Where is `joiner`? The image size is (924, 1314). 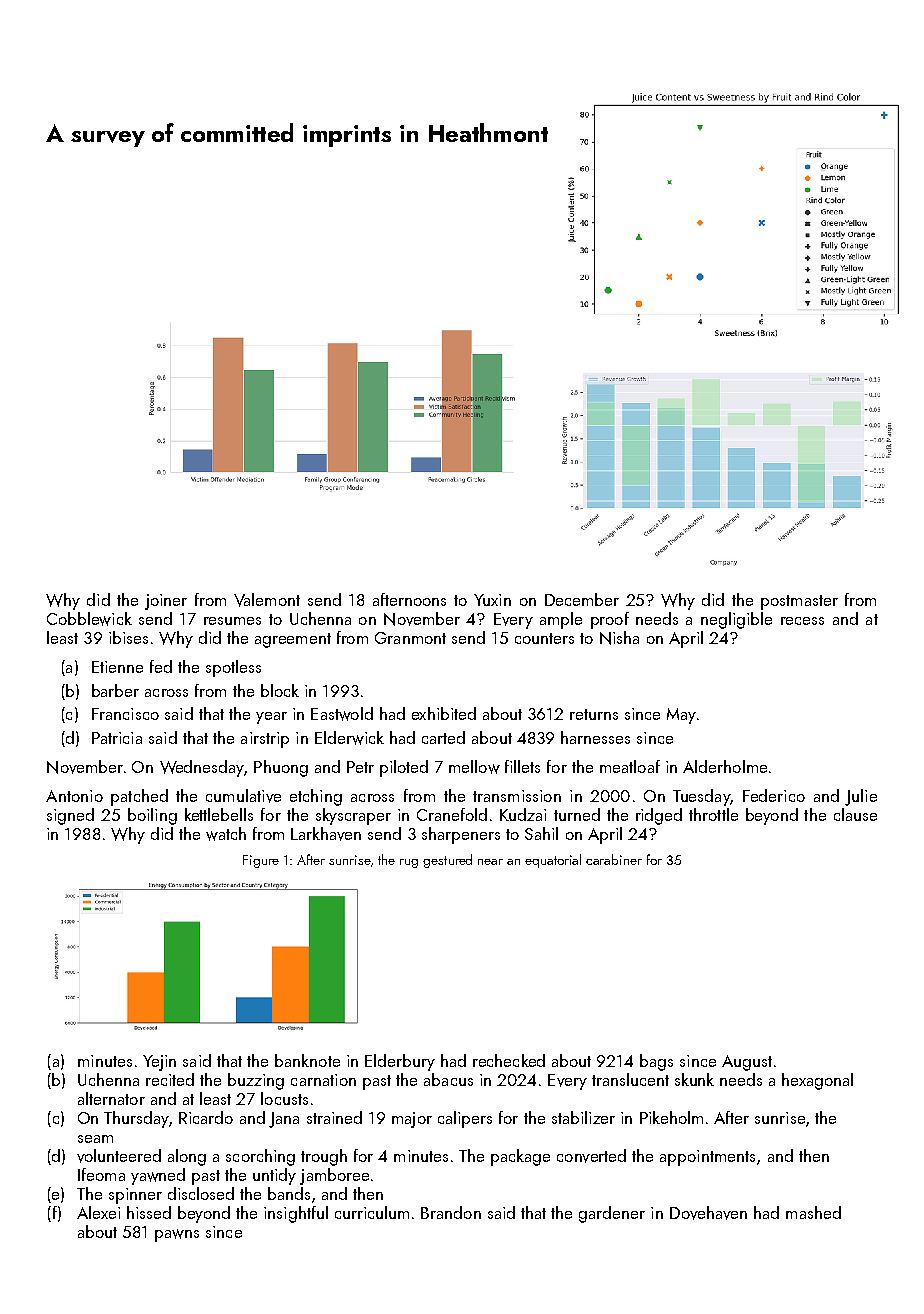
joiner is located at coordinates (166, 602).
